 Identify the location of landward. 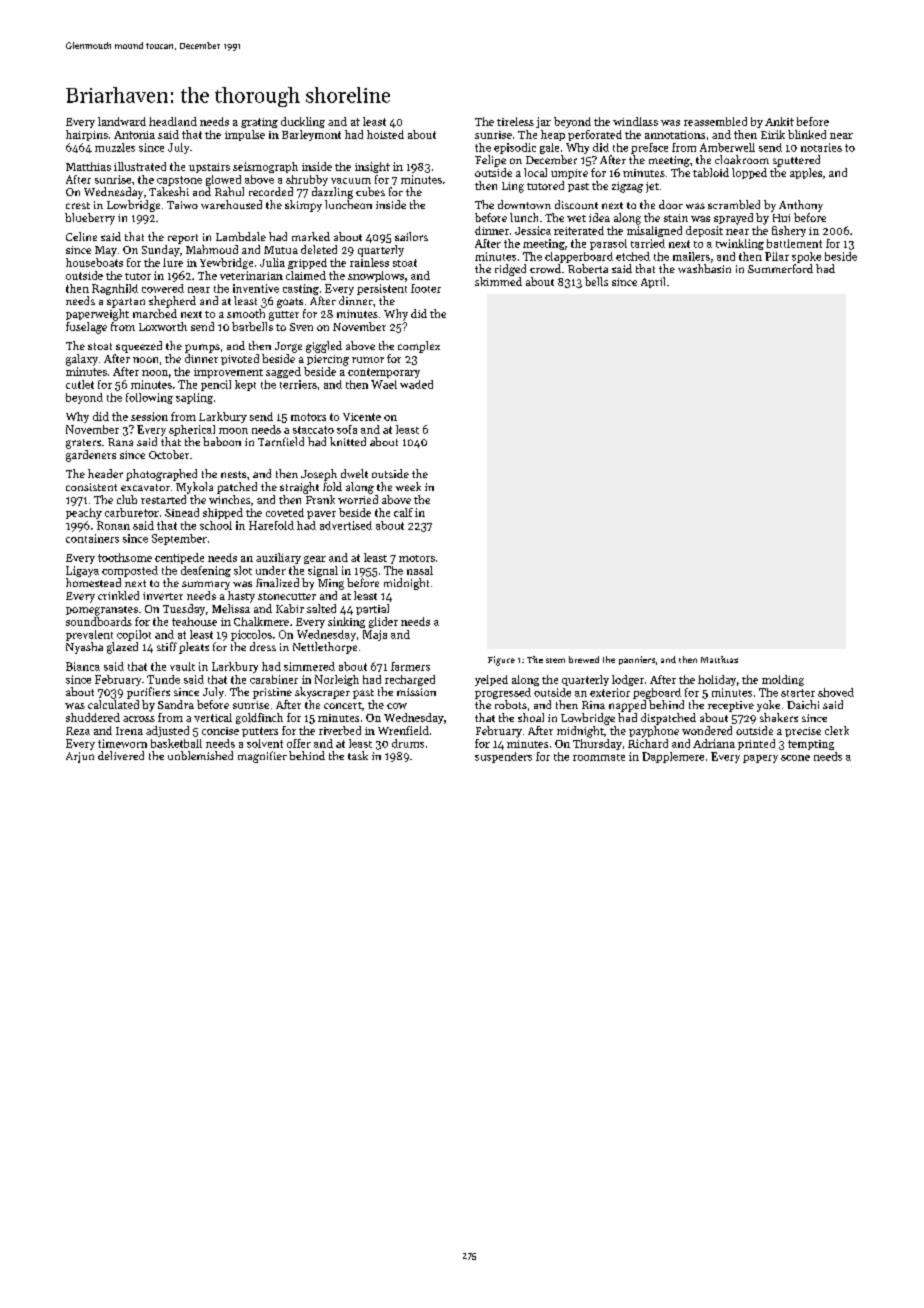
(122, 121).
